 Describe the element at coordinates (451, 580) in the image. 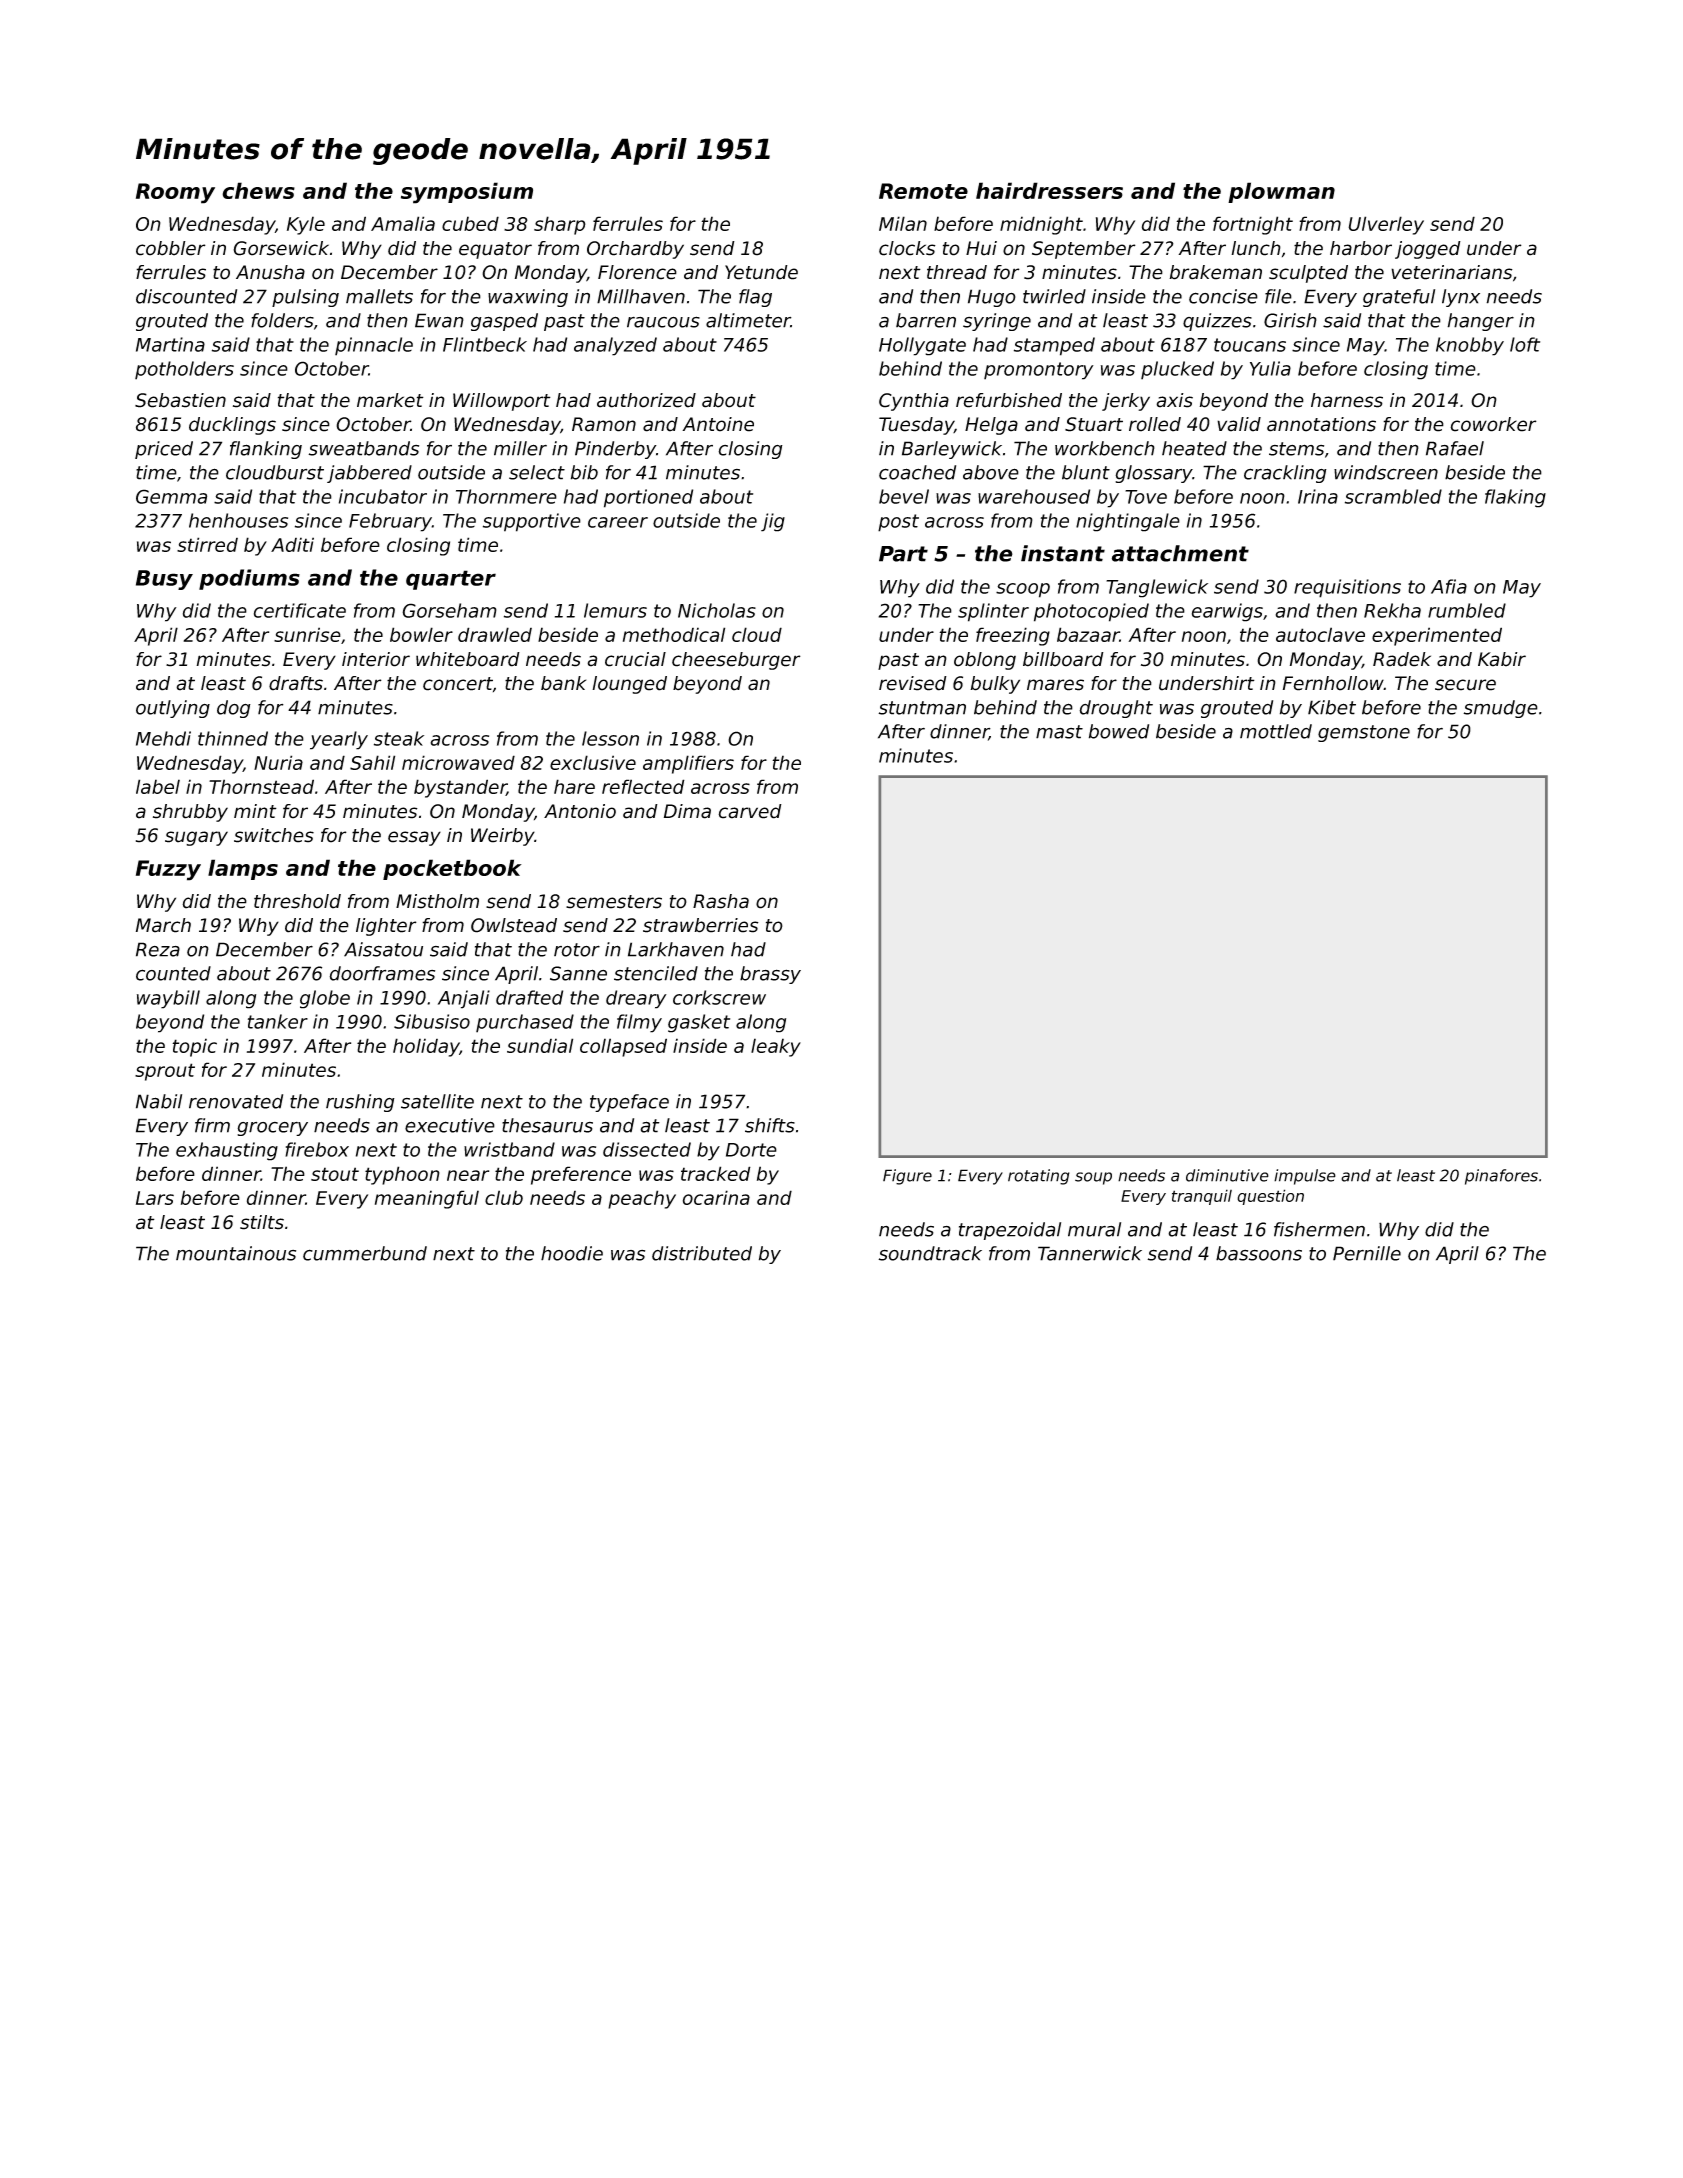

I see `quarter` at that location.
